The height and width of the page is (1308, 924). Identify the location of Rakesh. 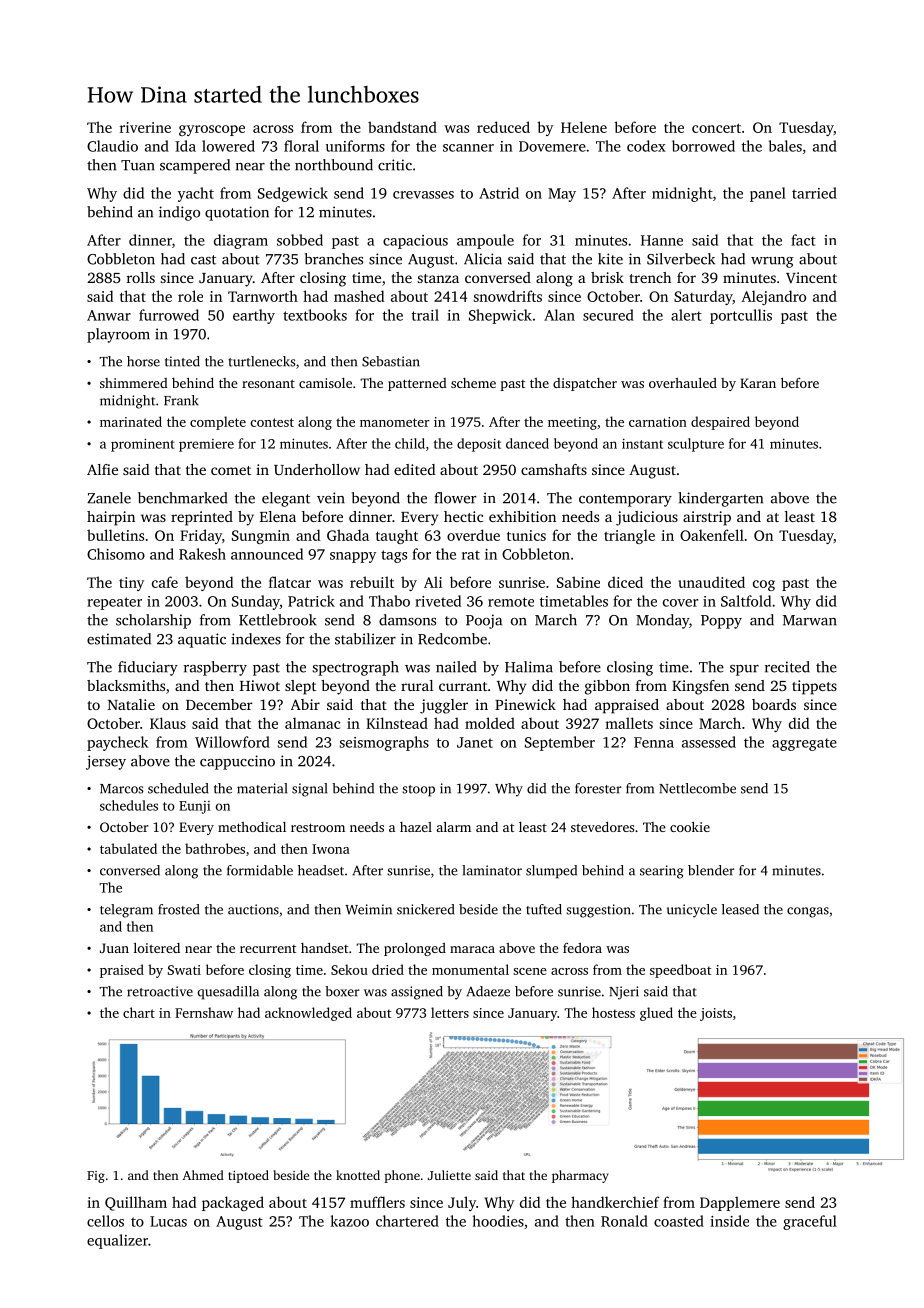
(202, 554).
